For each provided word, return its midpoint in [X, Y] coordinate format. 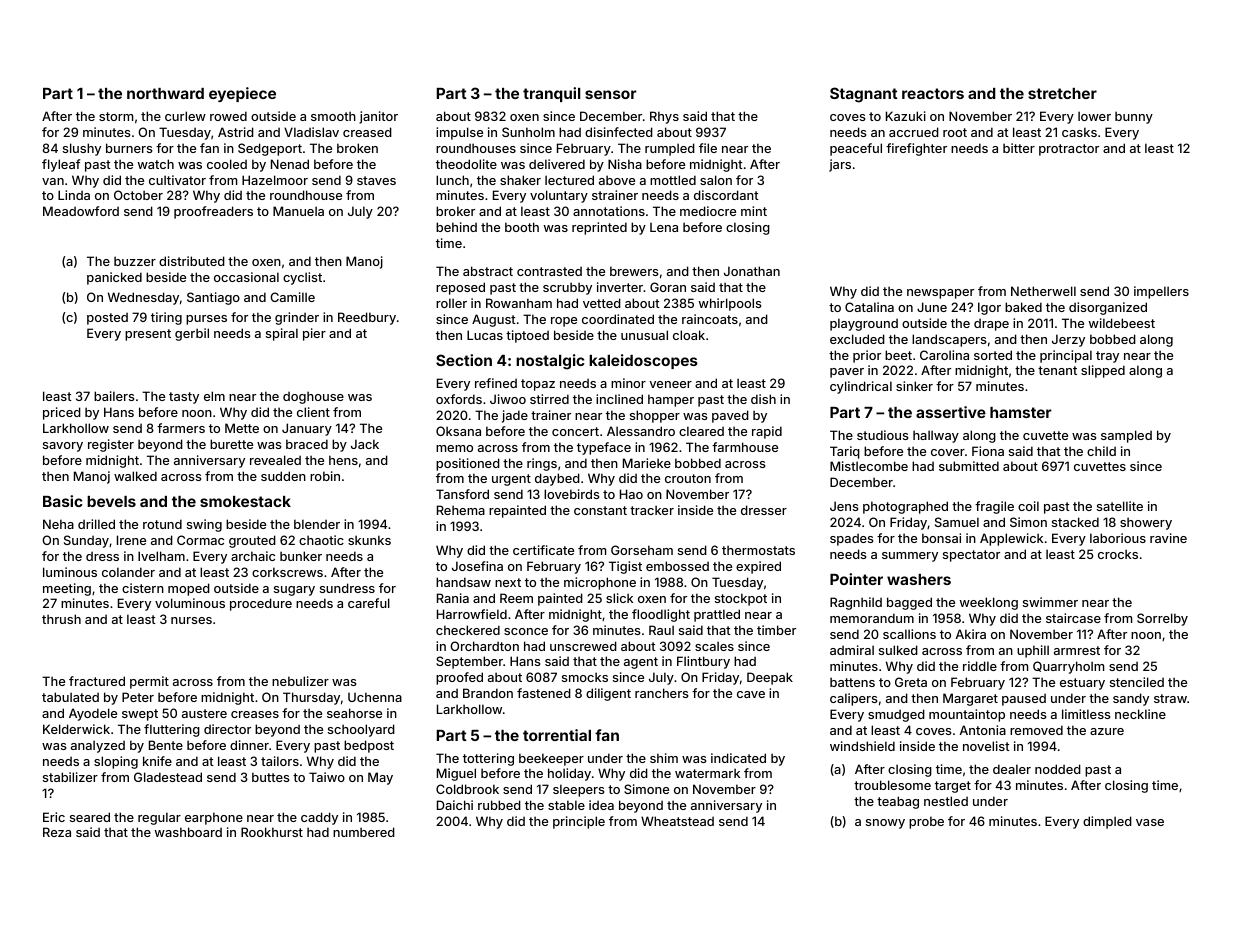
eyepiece [242, 94]
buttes [270, 777]
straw [1170, 698]
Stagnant [864, 95]
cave [751, 694]
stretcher [1062, 93]
